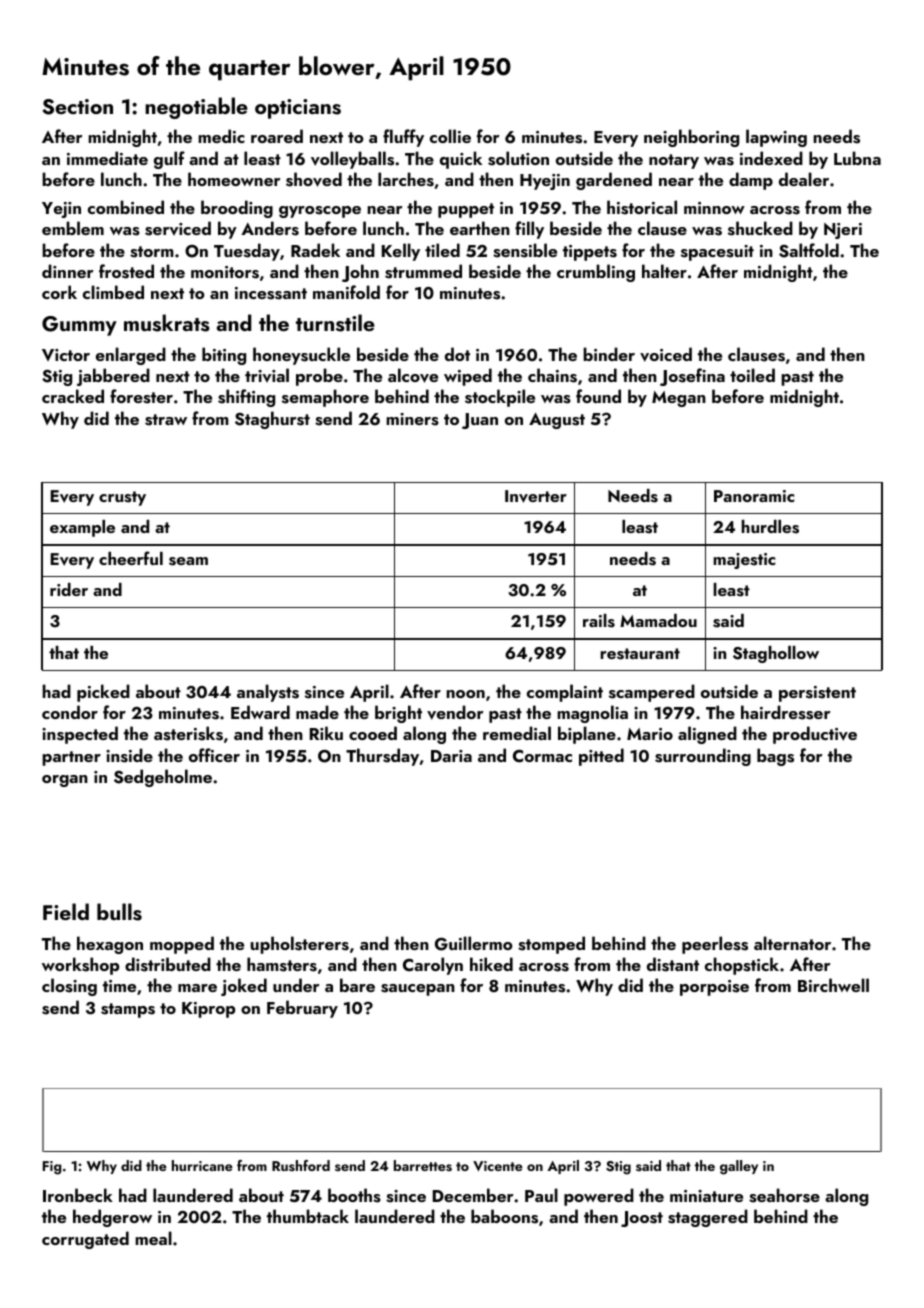 This screenshot has height=1308, width=924. What do you see at coordinates (744, 561) in the screenshot?
I see `majestic` at bounding box center [744, 561].
